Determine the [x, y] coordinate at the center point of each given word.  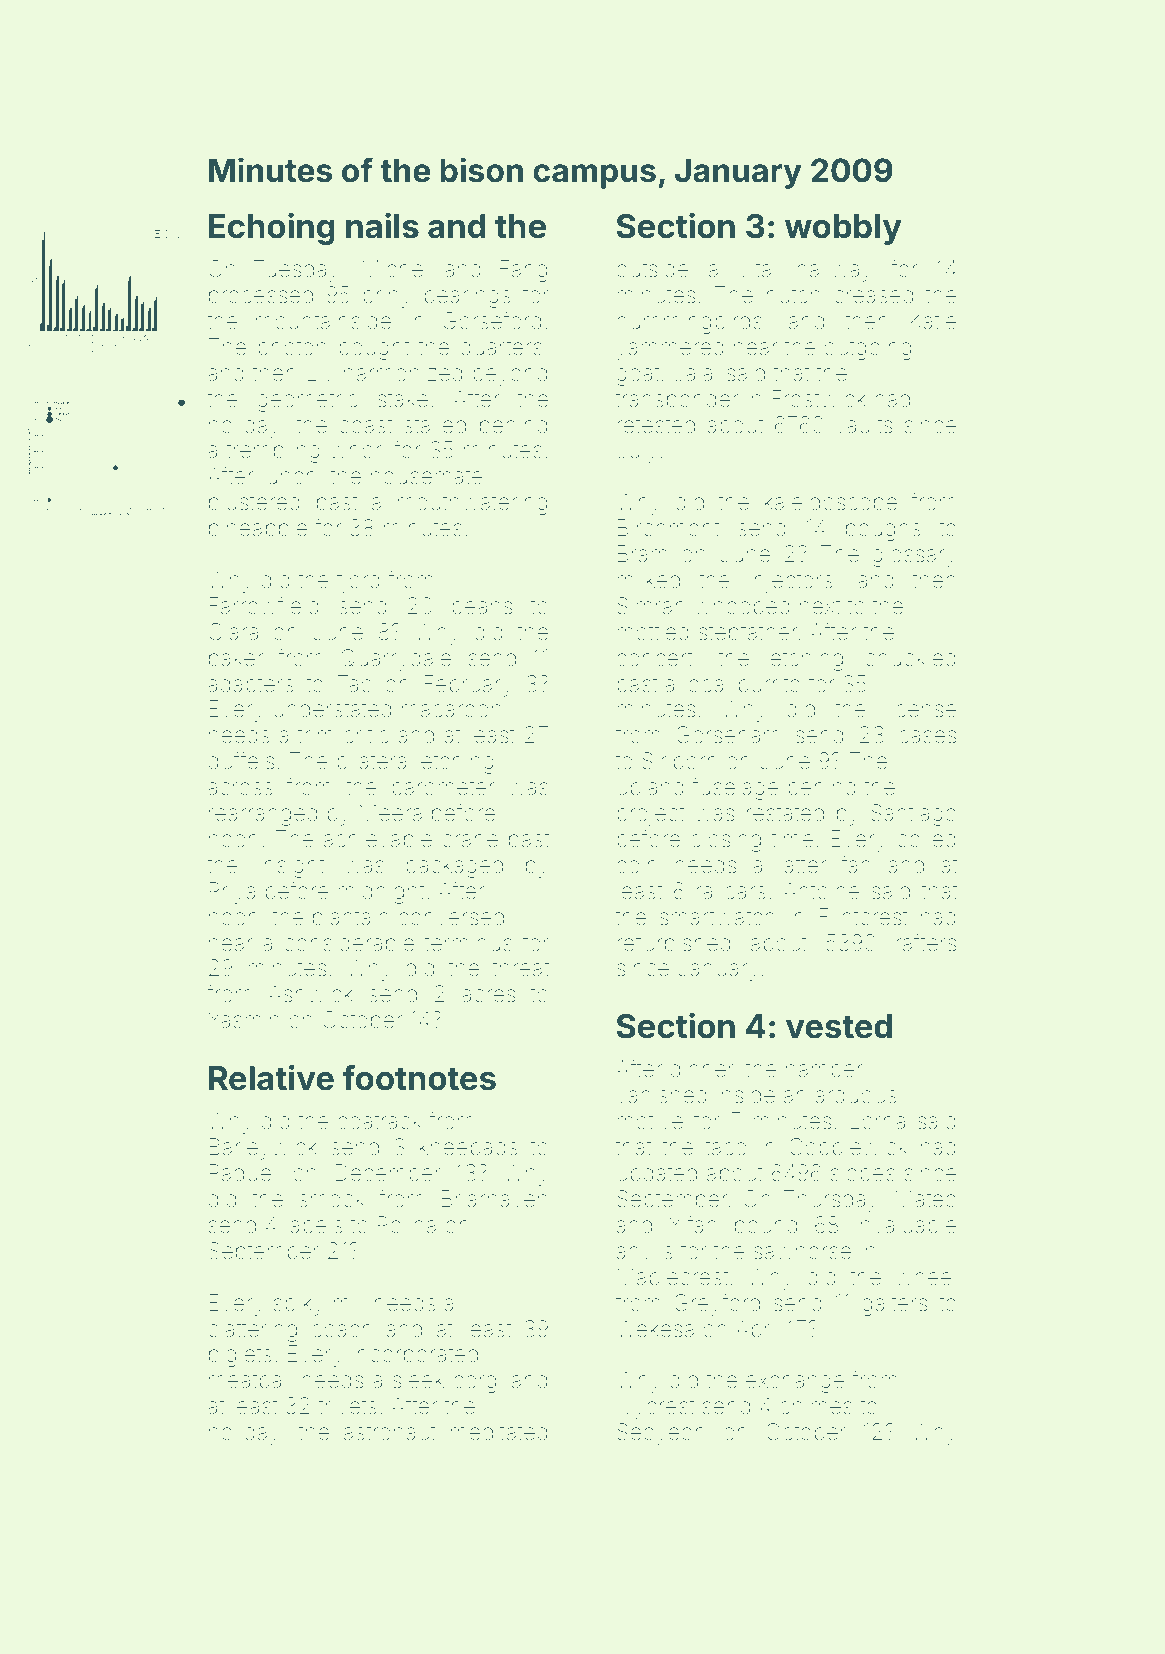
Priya [232, 893]
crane [470, 841]
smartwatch [717, 917]
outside [652, 269]
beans [482, 606]
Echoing [272, 229]
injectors [791, 582]
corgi [477, 1382]
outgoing [867, 349]
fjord [358, 581]
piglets [240, 1356]
